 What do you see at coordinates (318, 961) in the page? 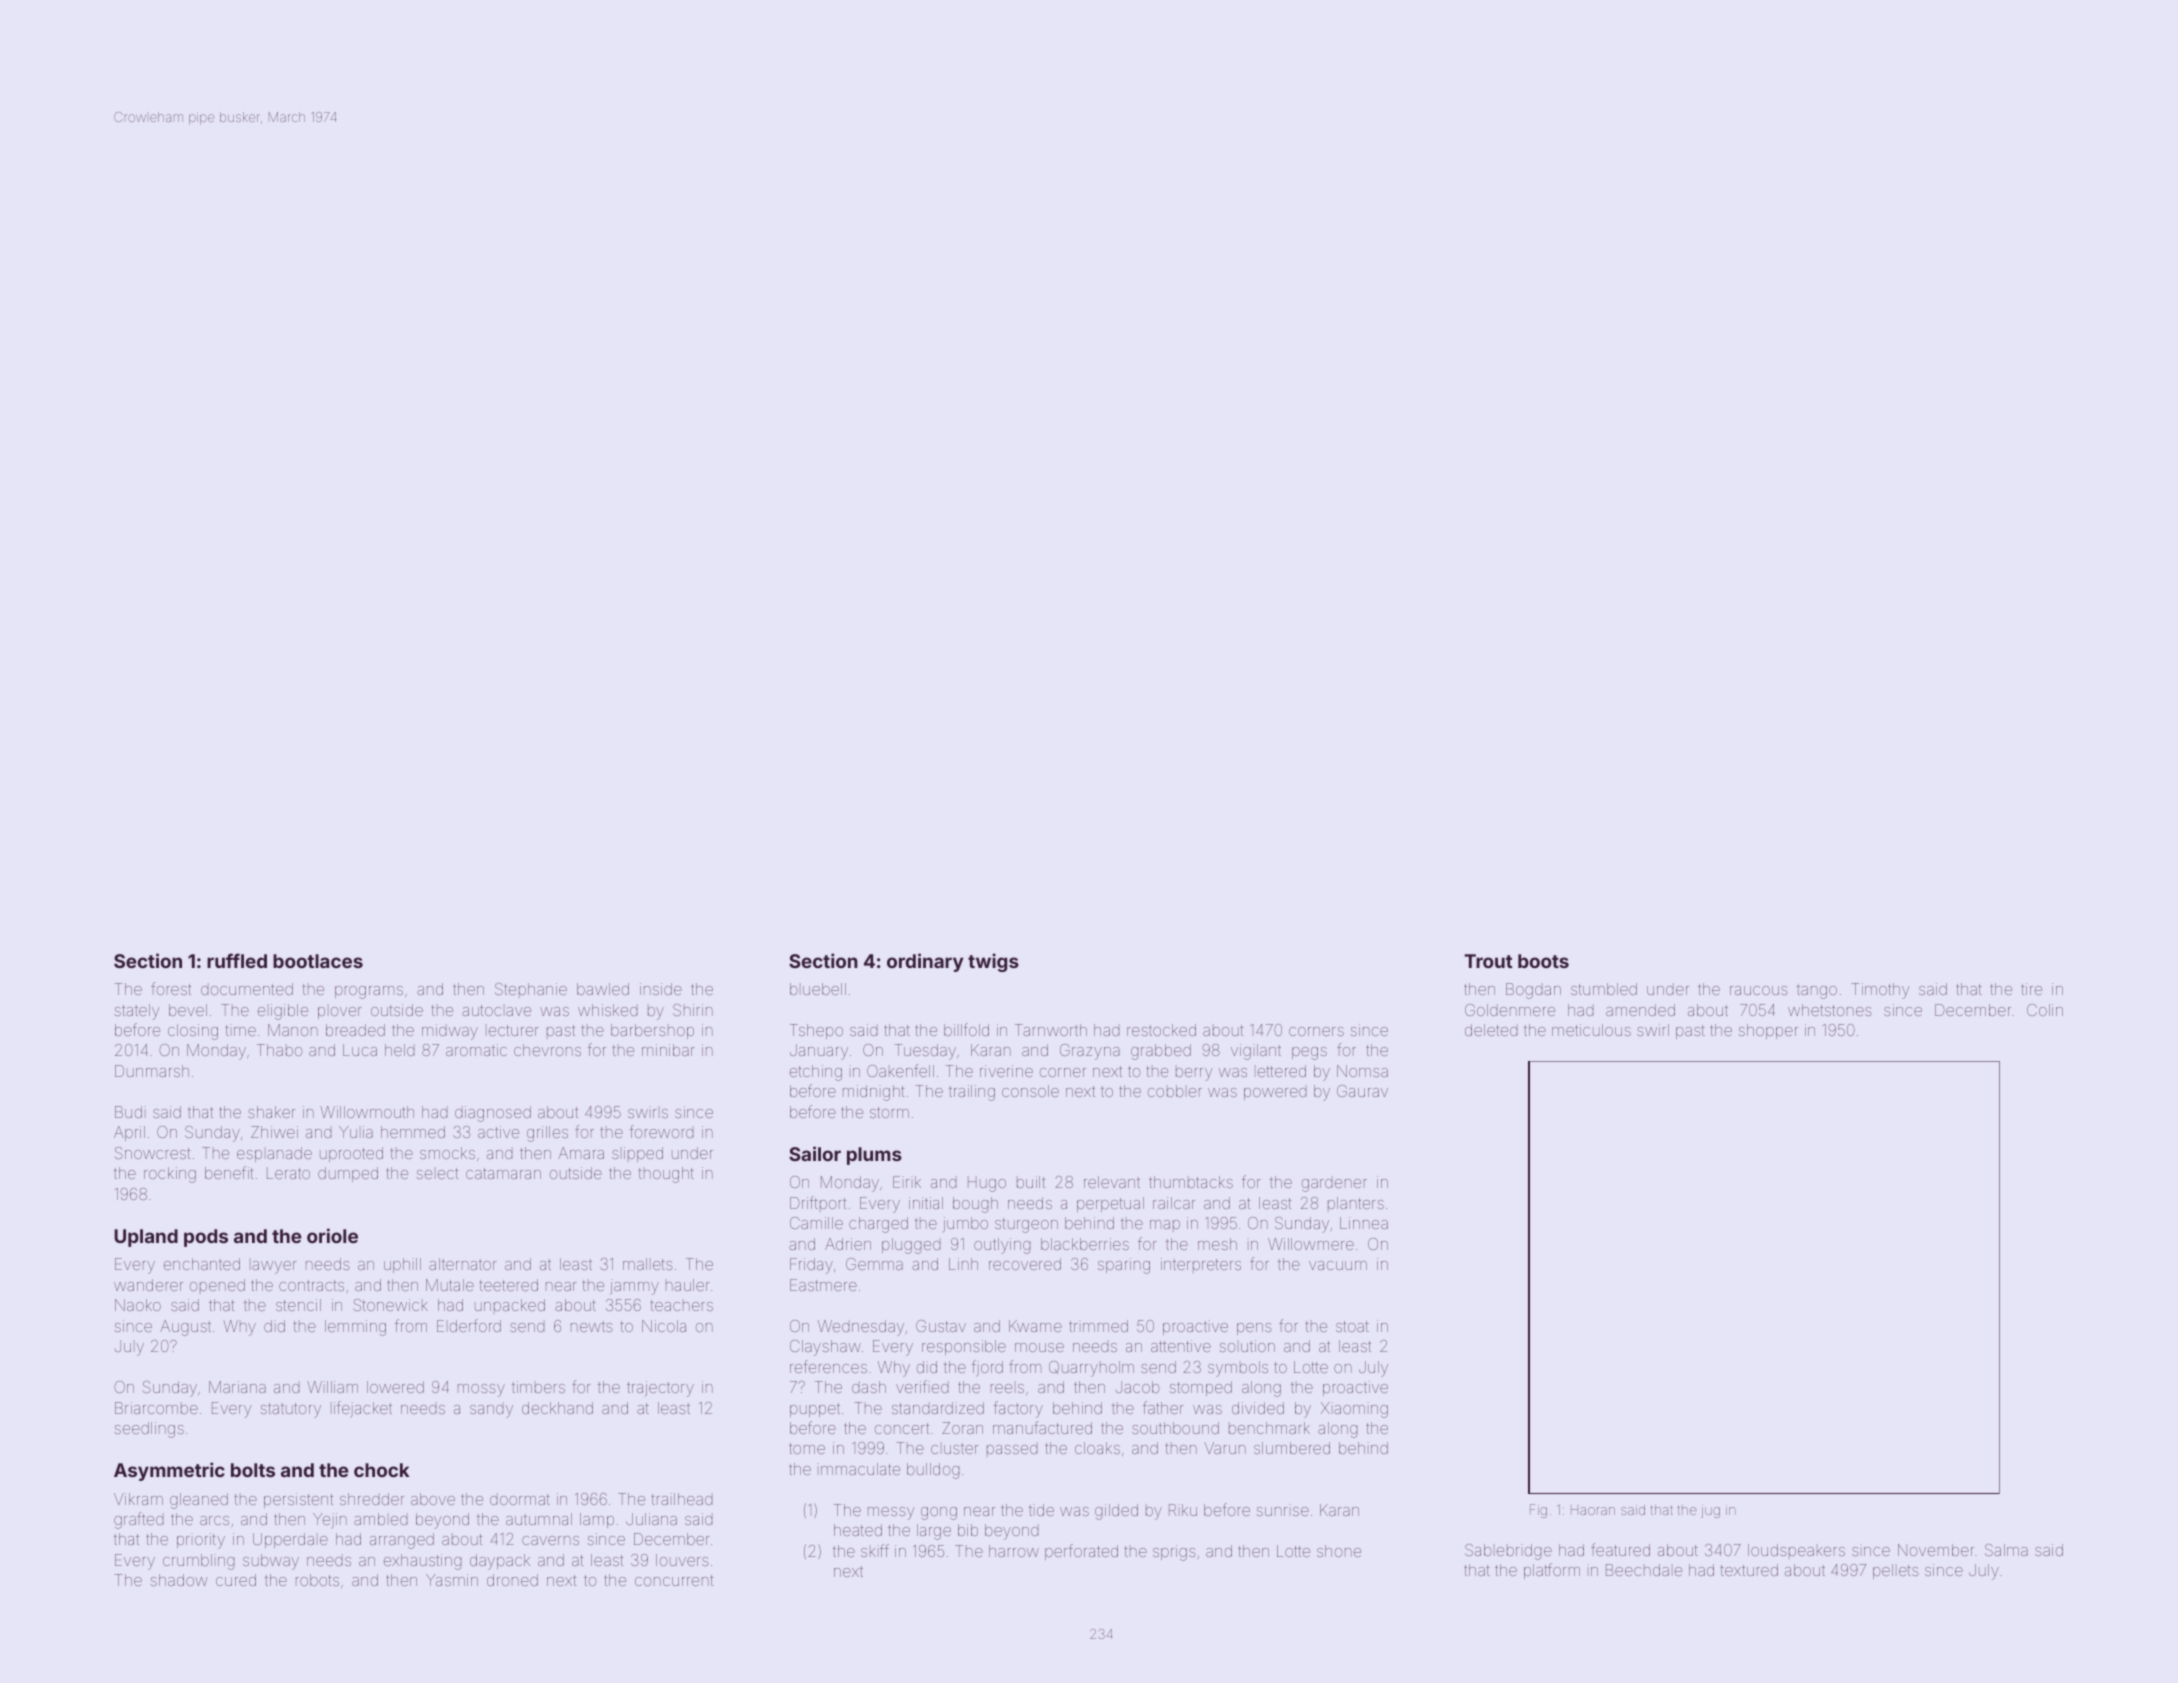
I see `bootlaces` at bounding box center [318, 961].
